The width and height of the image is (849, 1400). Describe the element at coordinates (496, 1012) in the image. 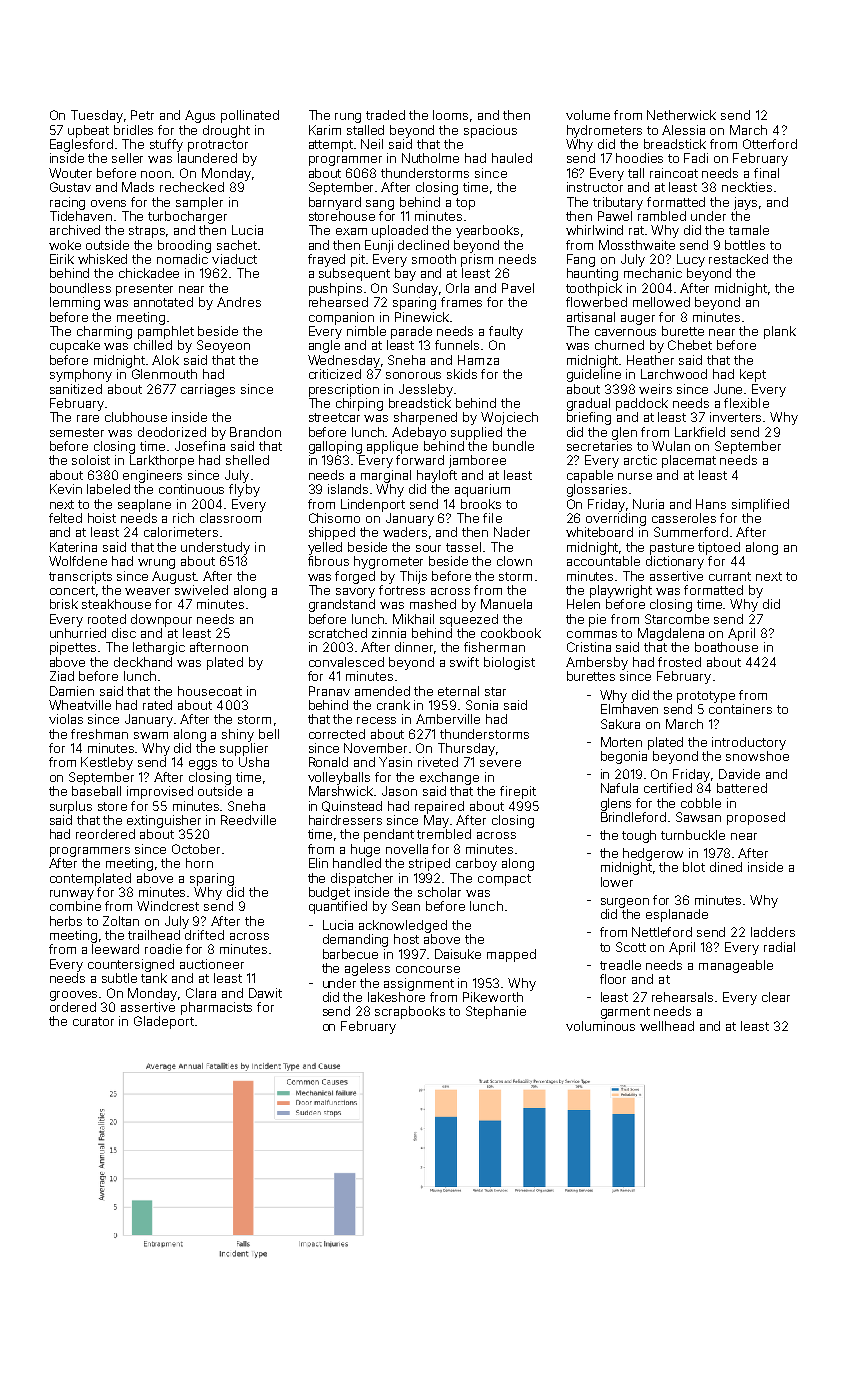

I see `Stephanie` at that location.
